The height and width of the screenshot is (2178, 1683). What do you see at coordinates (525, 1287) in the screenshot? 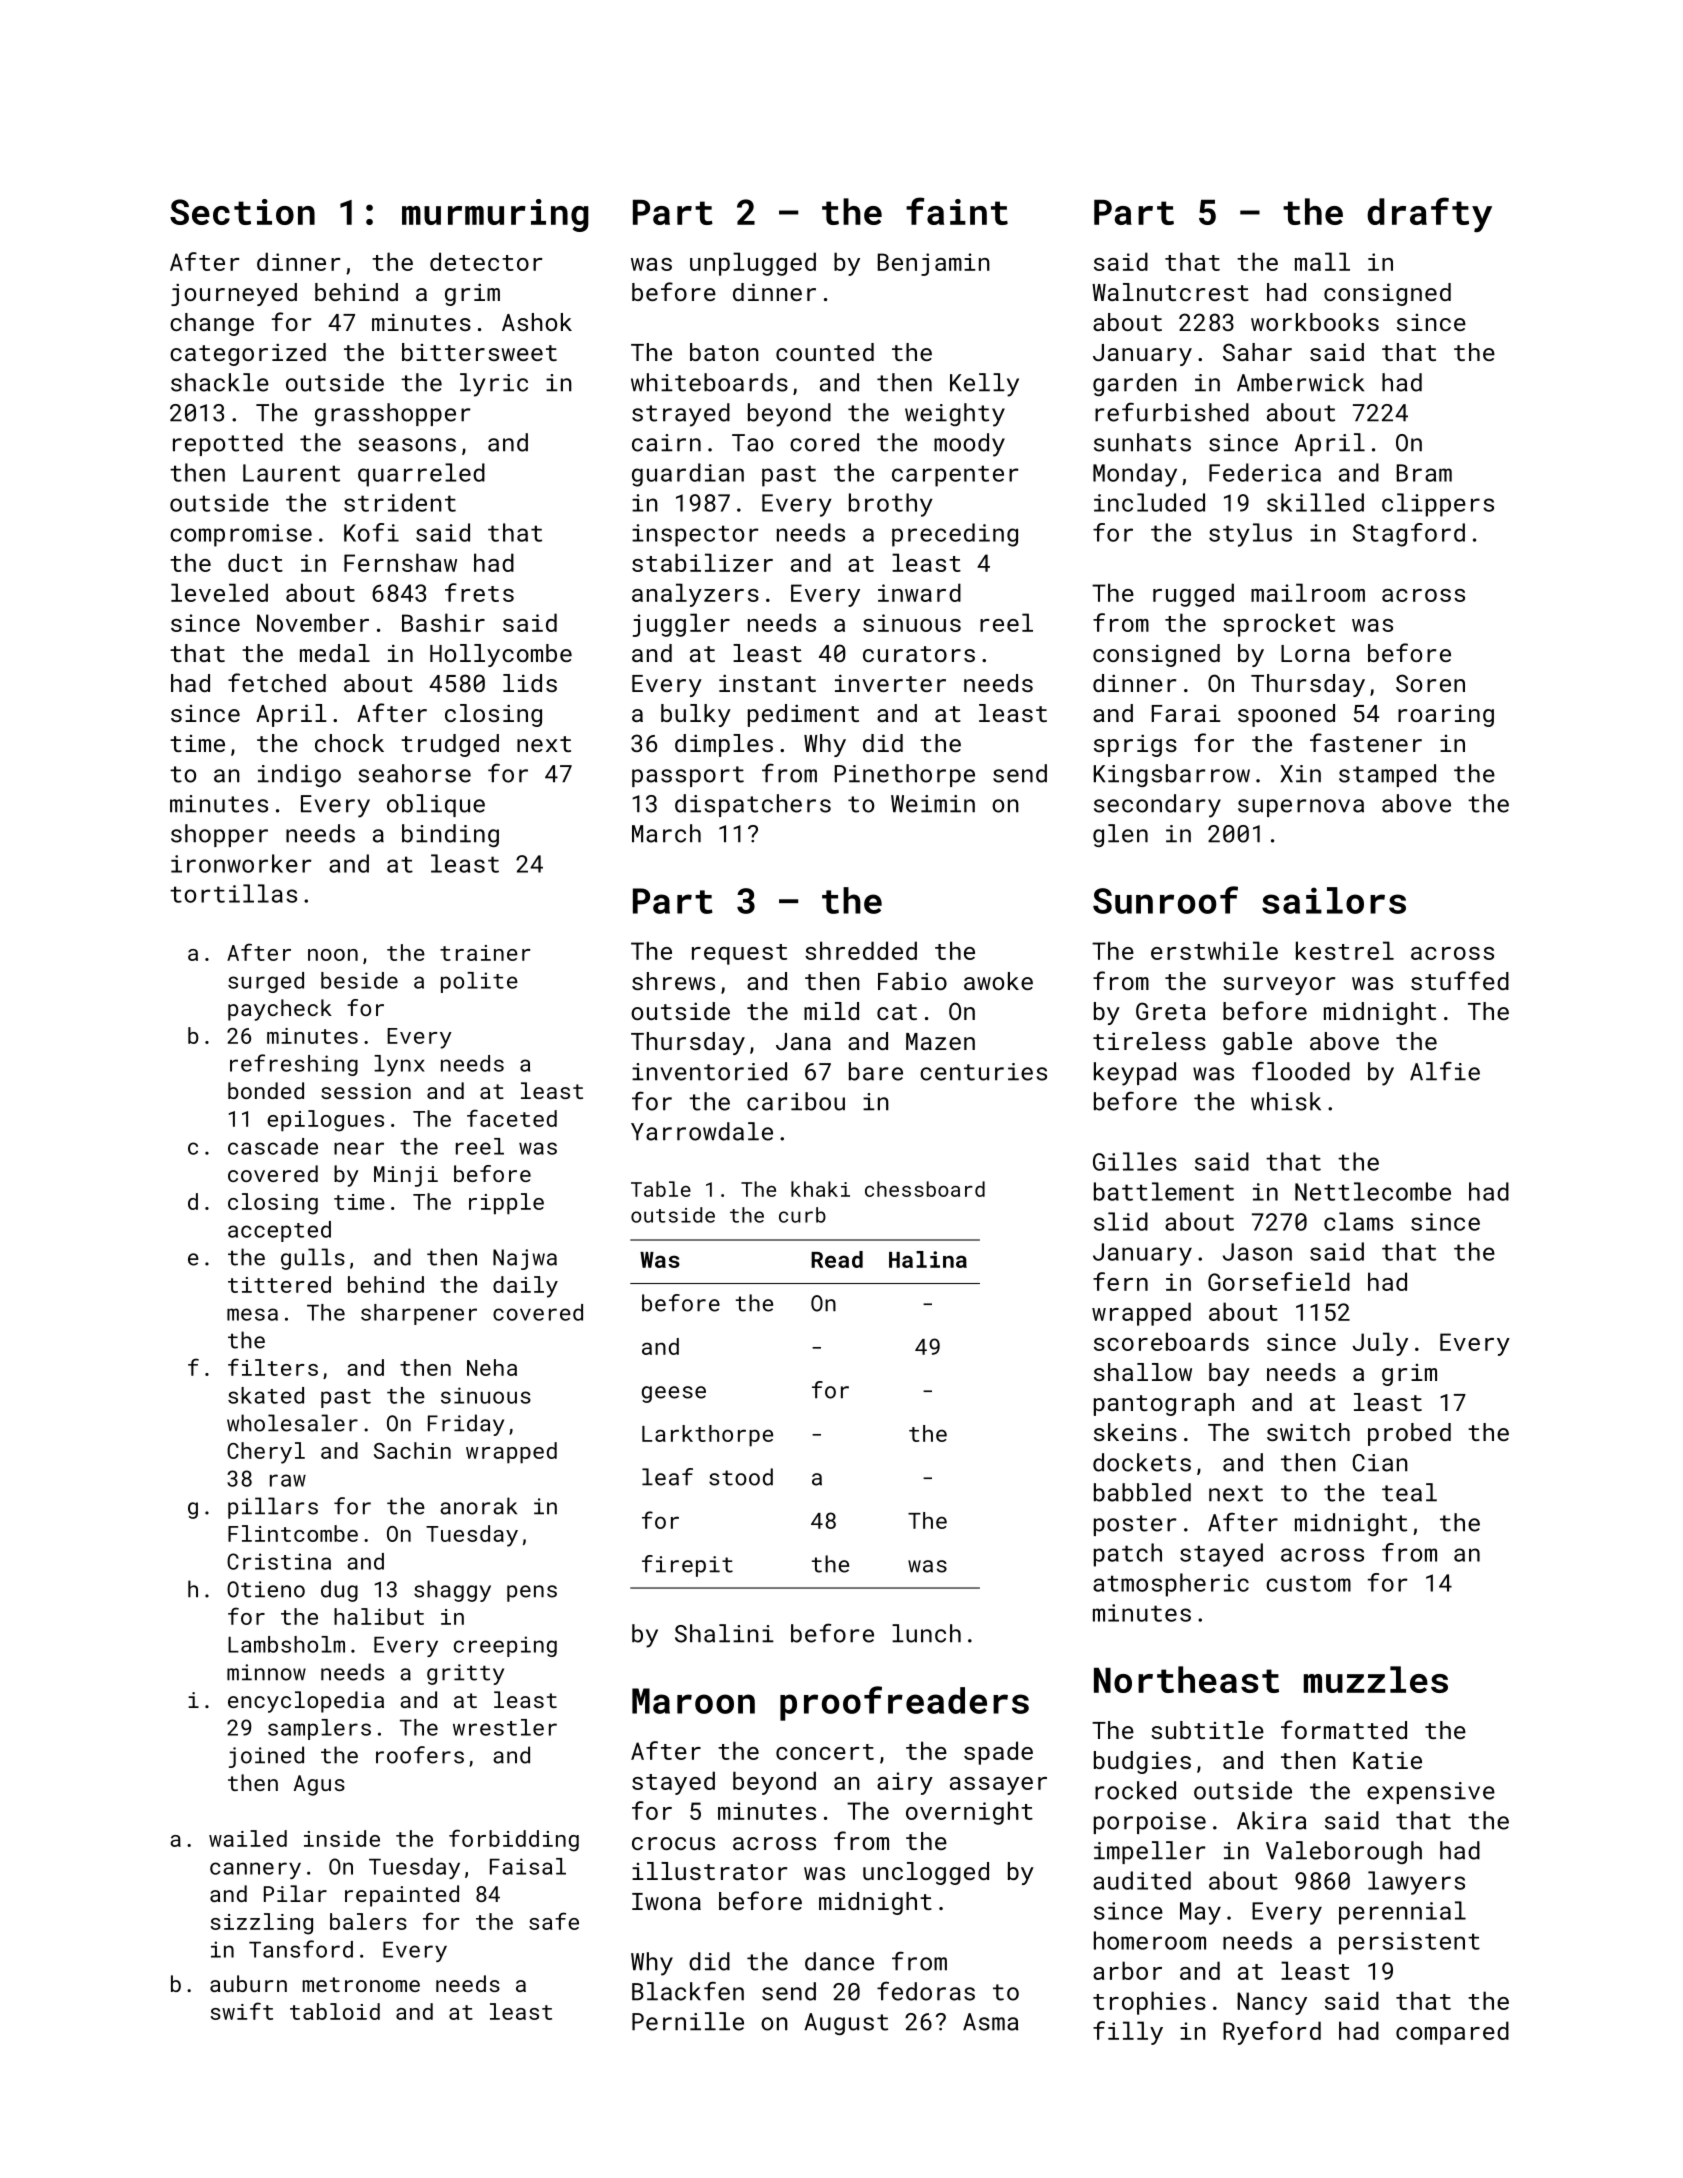
I see `daily` at bounding box center [525, 1287].
